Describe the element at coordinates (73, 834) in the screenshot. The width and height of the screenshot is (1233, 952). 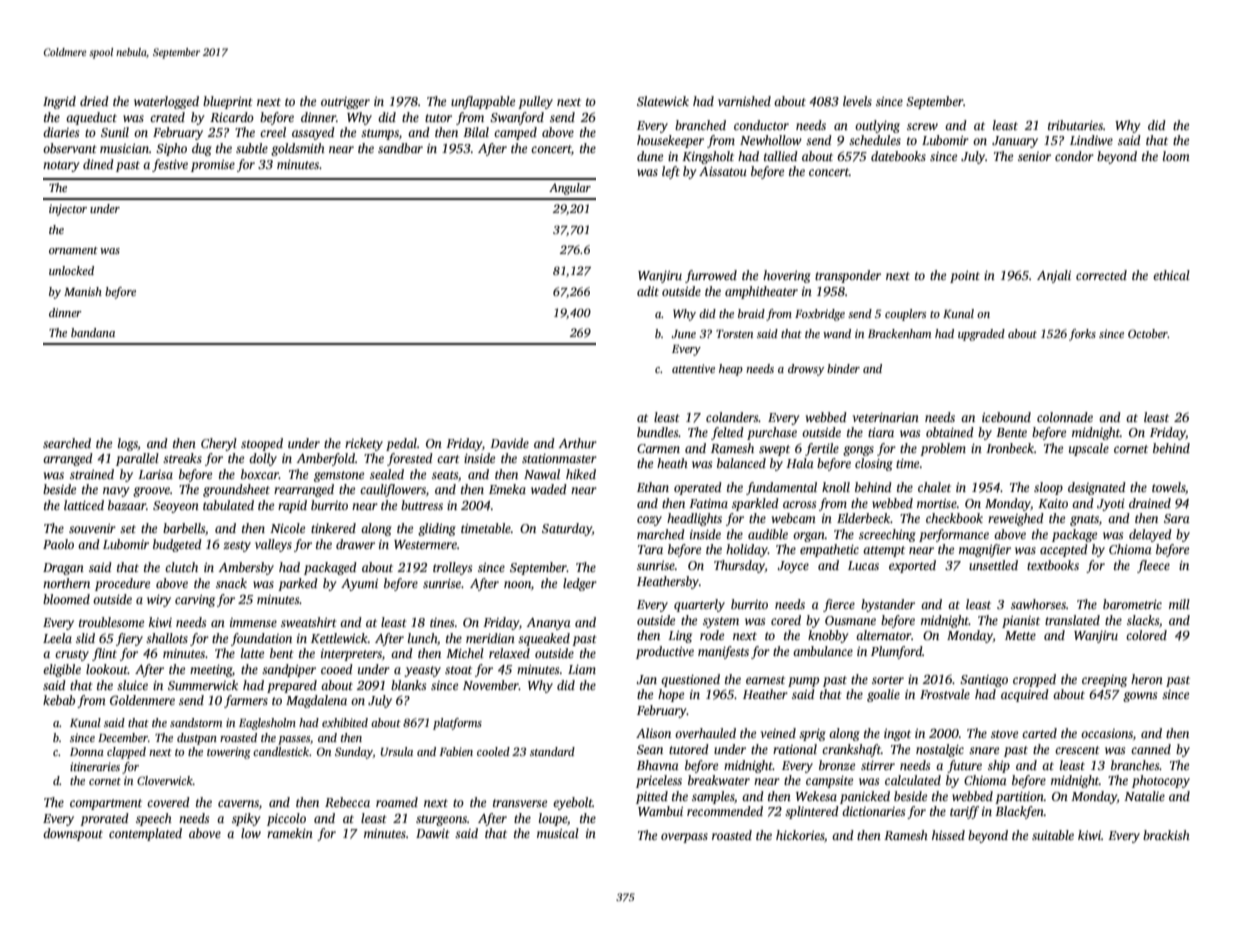
I see `downspout` at that location.
